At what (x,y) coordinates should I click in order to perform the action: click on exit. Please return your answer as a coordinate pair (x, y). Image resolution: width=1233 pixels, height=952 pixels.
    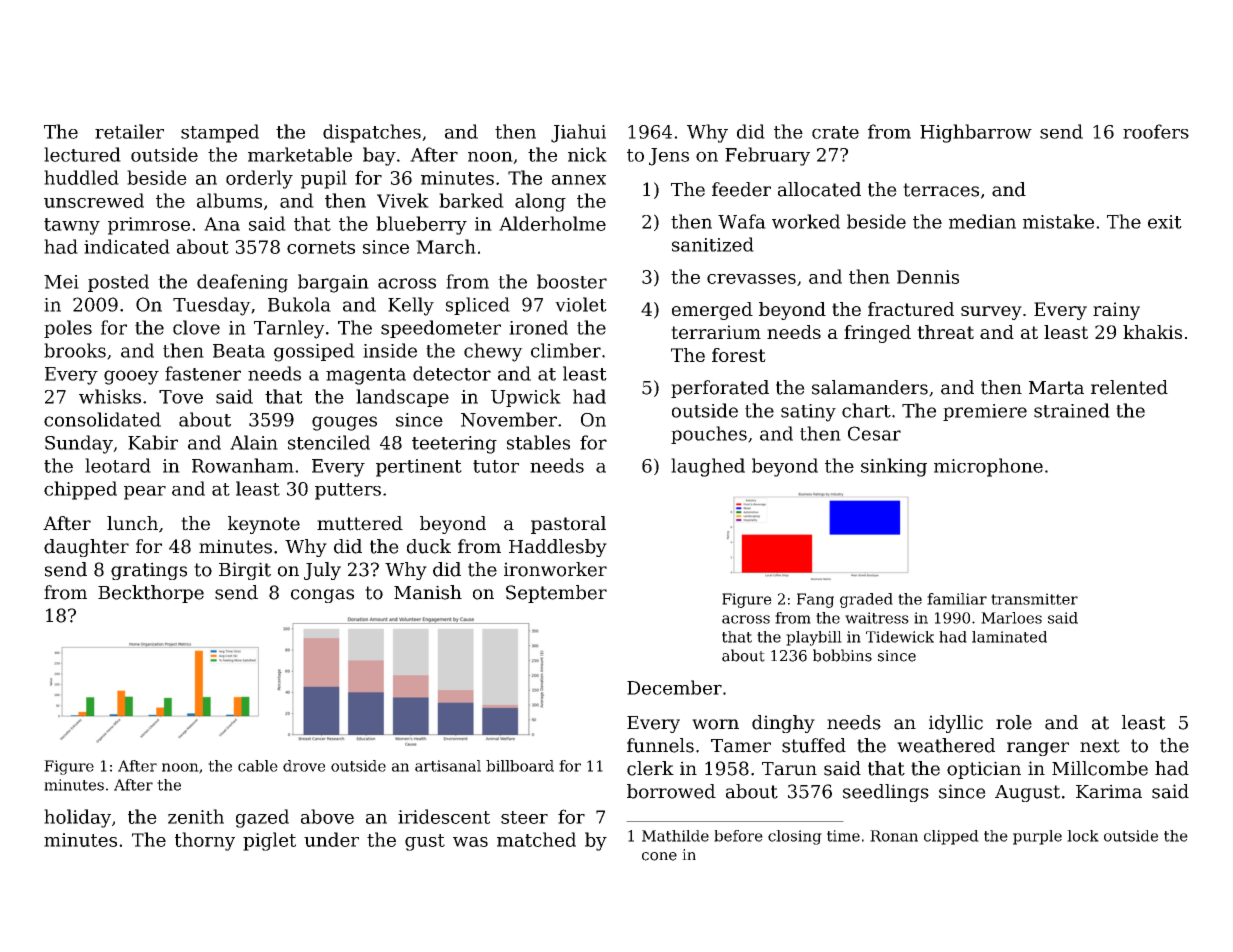
    Looking at the image, I should click on (1165, 222).
